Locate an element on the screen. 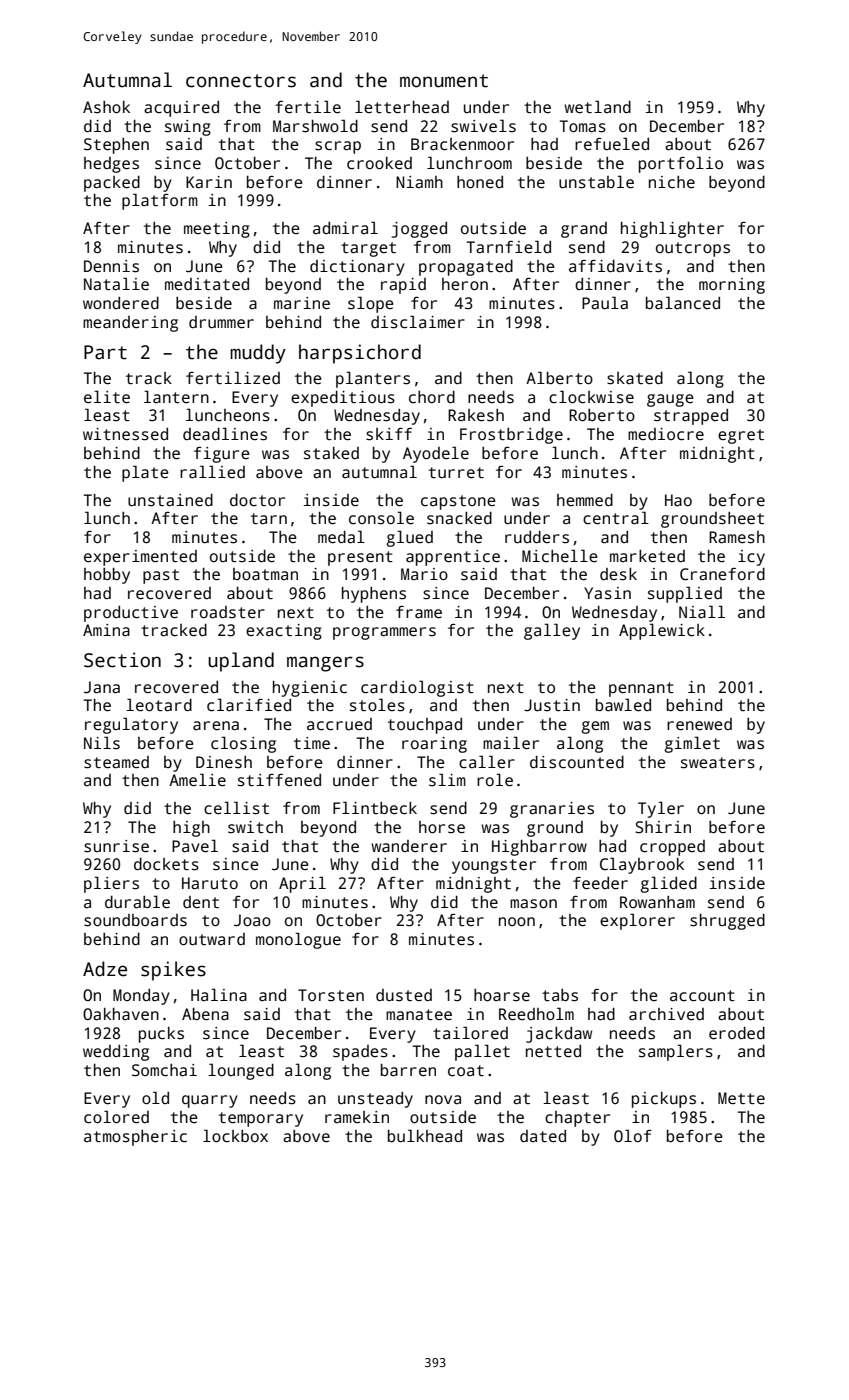  monument is located at coordinates (444, 81).
